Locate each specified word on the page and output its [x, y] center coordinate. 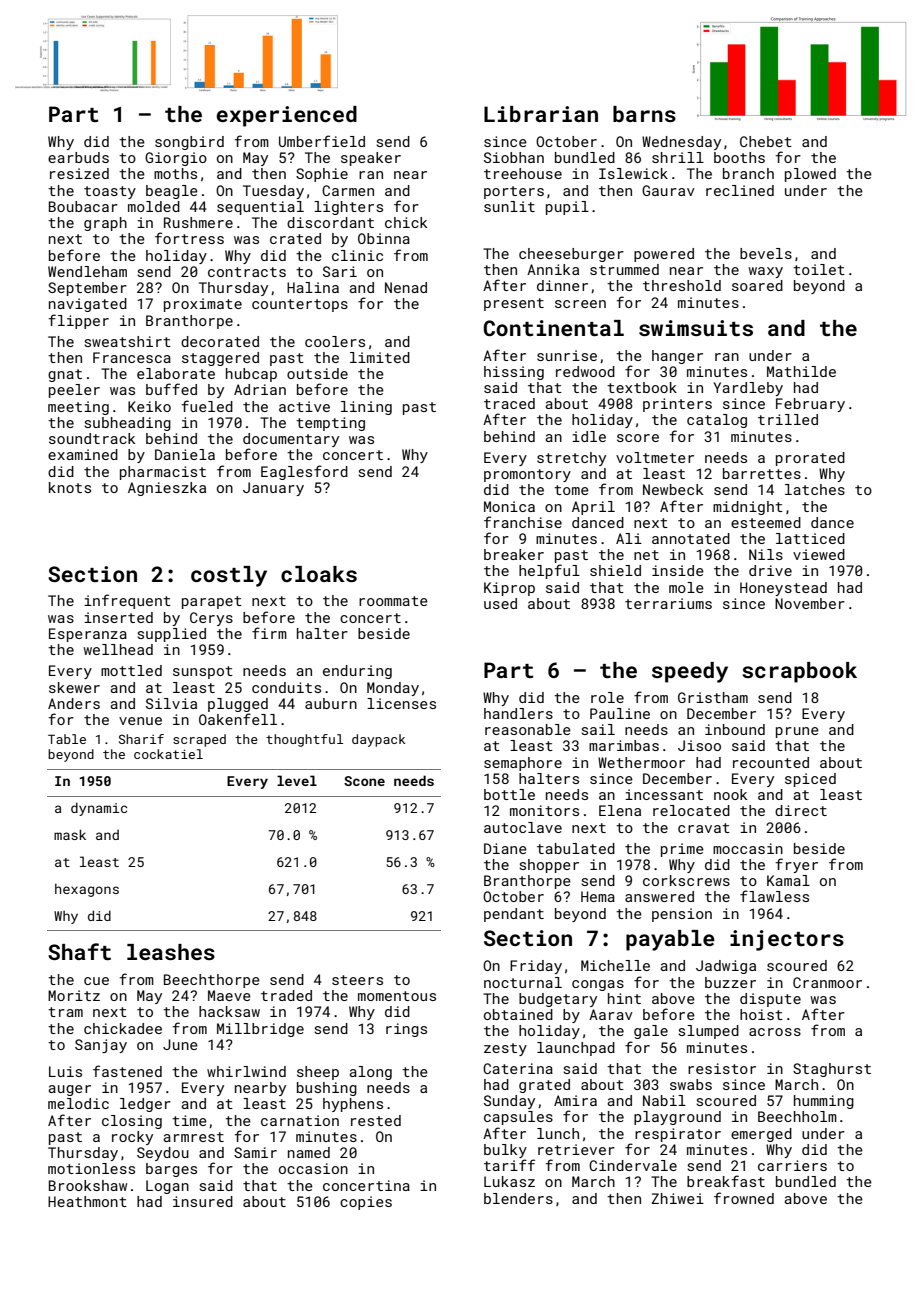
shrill [678, 157]
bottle [509, 794]
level [297, 780]
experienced [286, 116]
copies [366, 1203]
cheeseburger [571, 255]
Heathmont [87, 1201]
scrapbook [799, 672]
